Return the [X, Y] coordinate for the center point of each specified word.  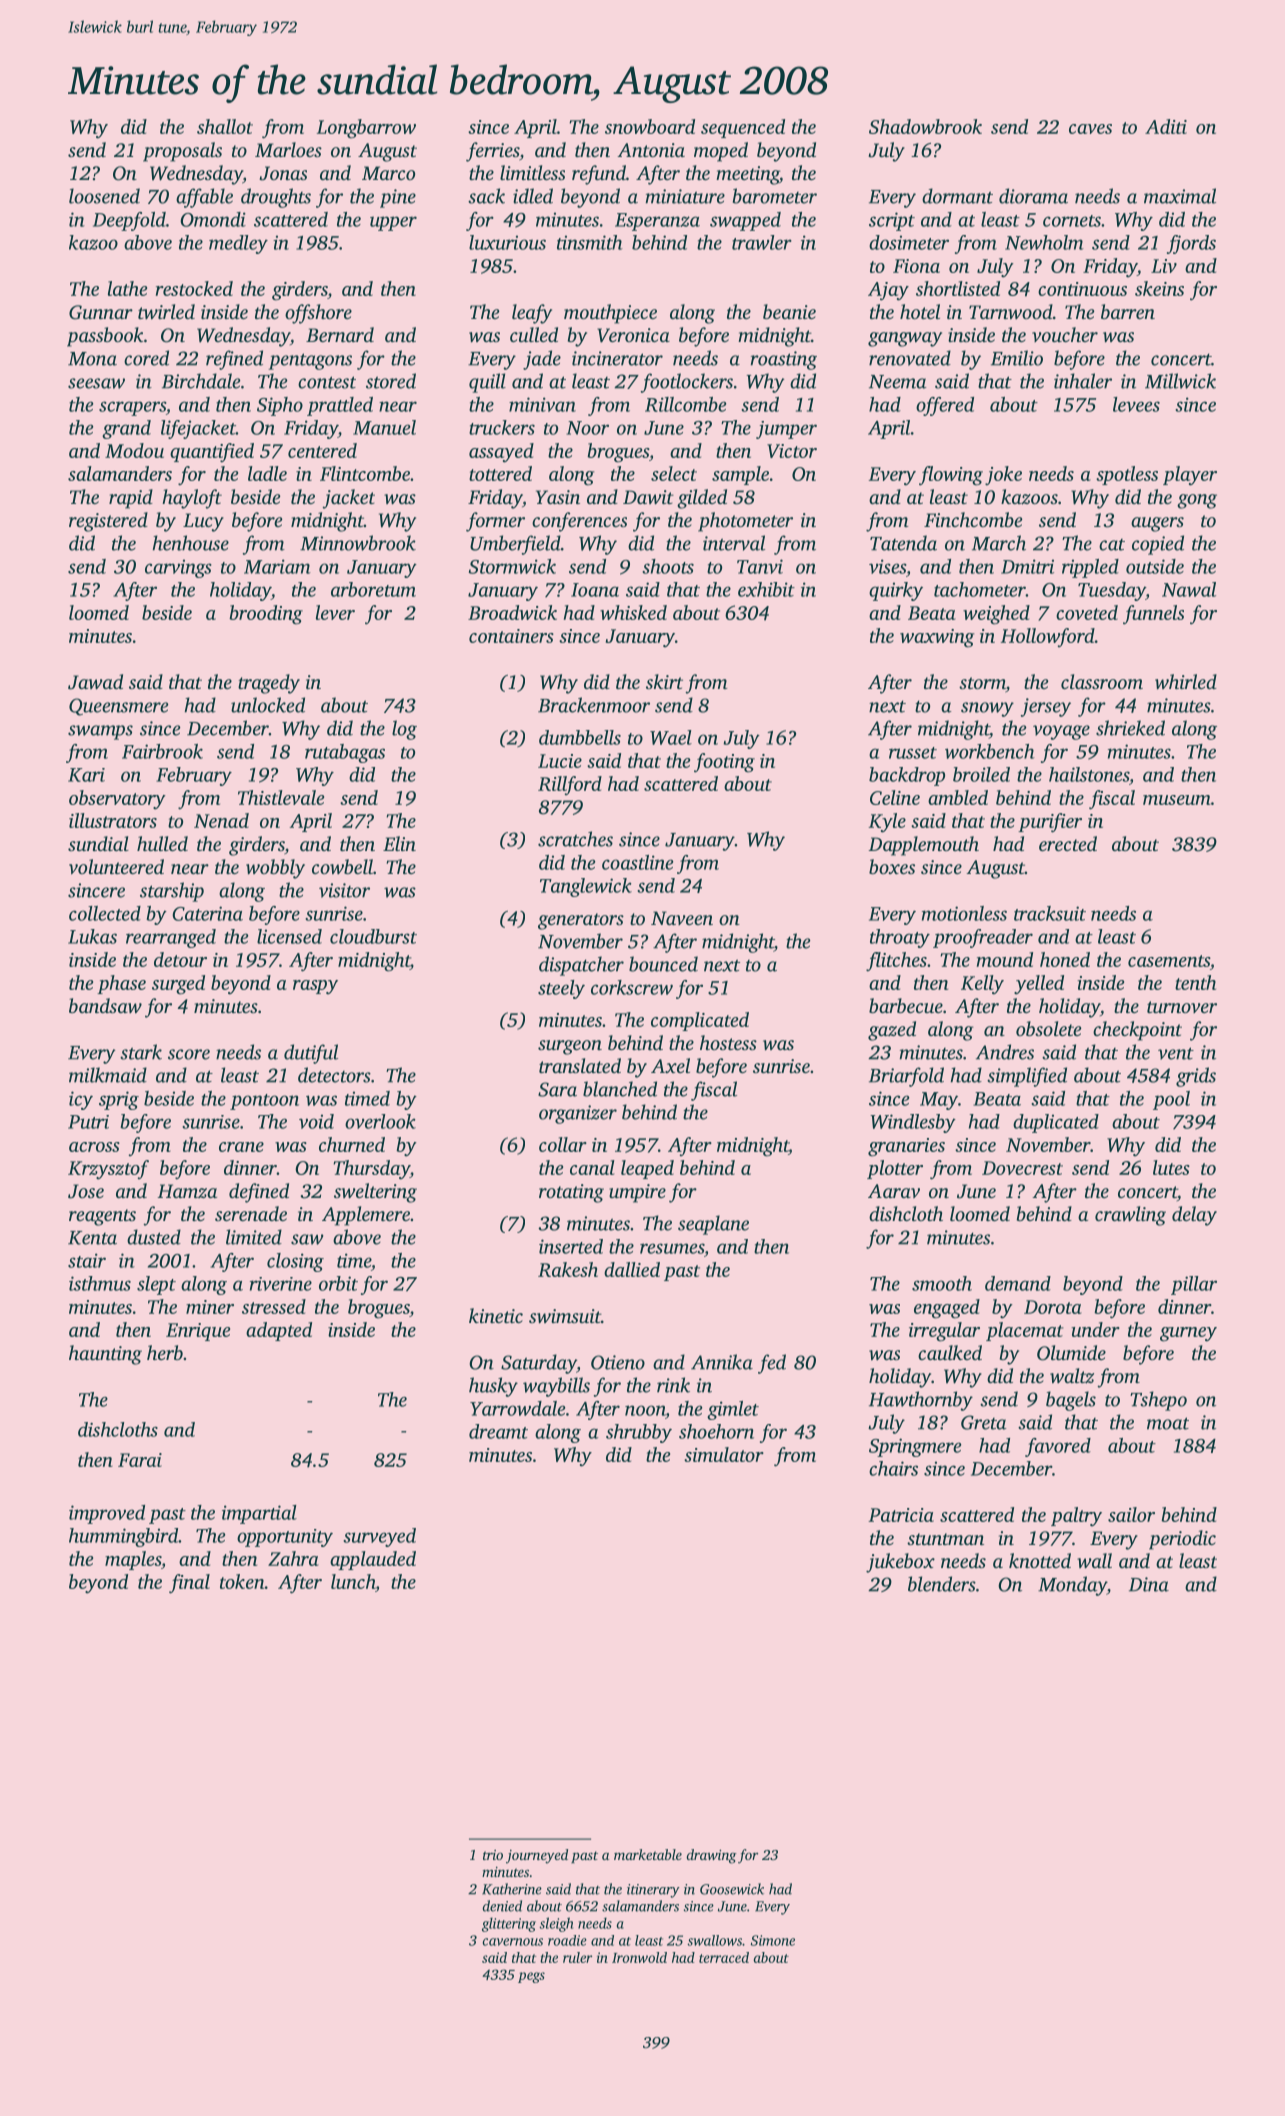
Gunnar [101, 312]
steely [561, 989]
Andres [1005, 1052]
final [189, 1584]
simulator [724, 1454]
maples [133, 1560]
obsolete [1048, 1028]
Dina [1149, 1584]
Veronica [633, 335]
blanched [620, 1089]
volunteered [116, 866]
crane [241, 1147]
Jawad [95, 682]
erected [1068, 843]
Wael [671, 737]
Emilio [1017, 358]
